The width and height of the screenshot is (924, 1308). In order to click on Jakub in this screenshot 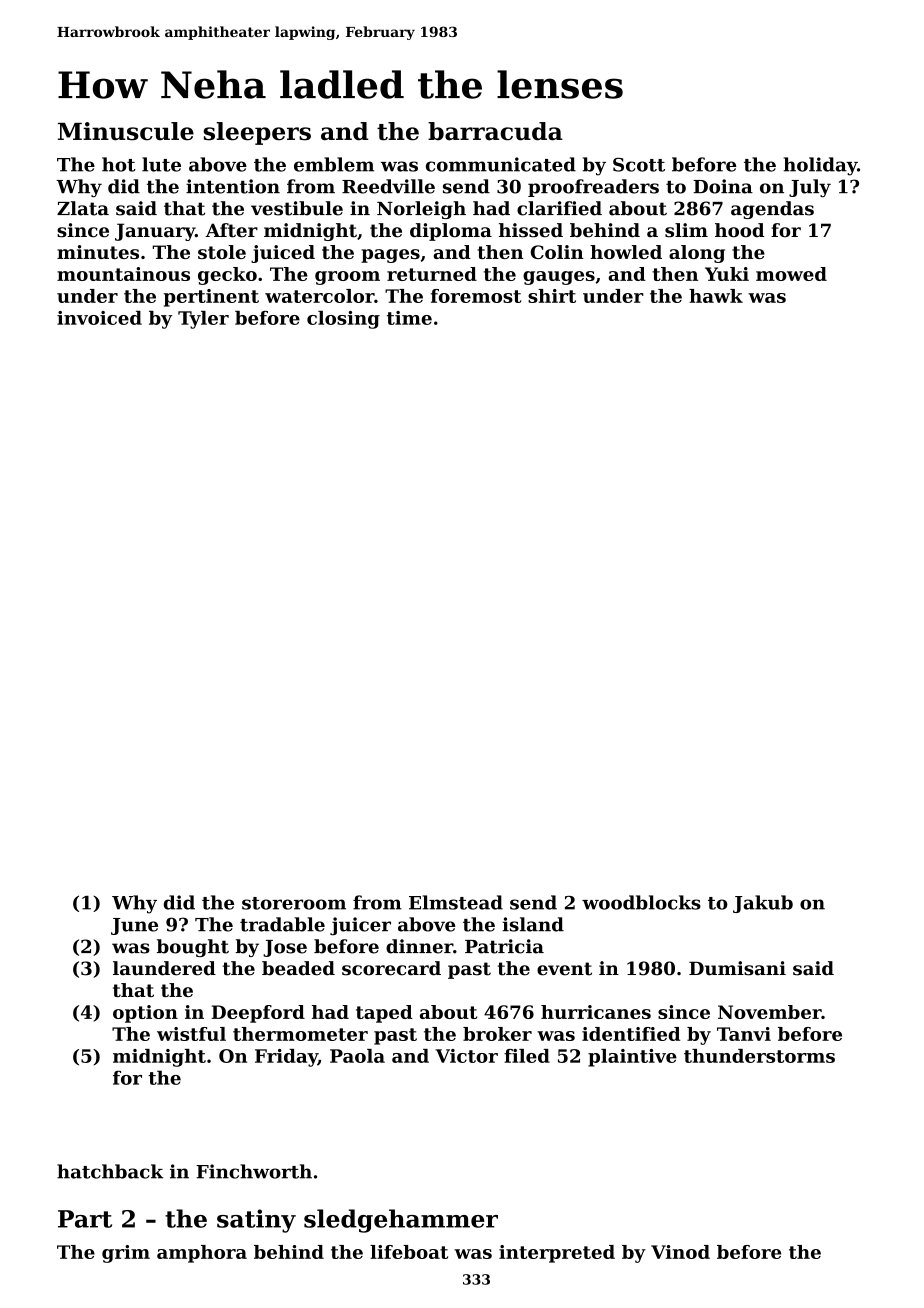, I will do `click(763, 904)`.
